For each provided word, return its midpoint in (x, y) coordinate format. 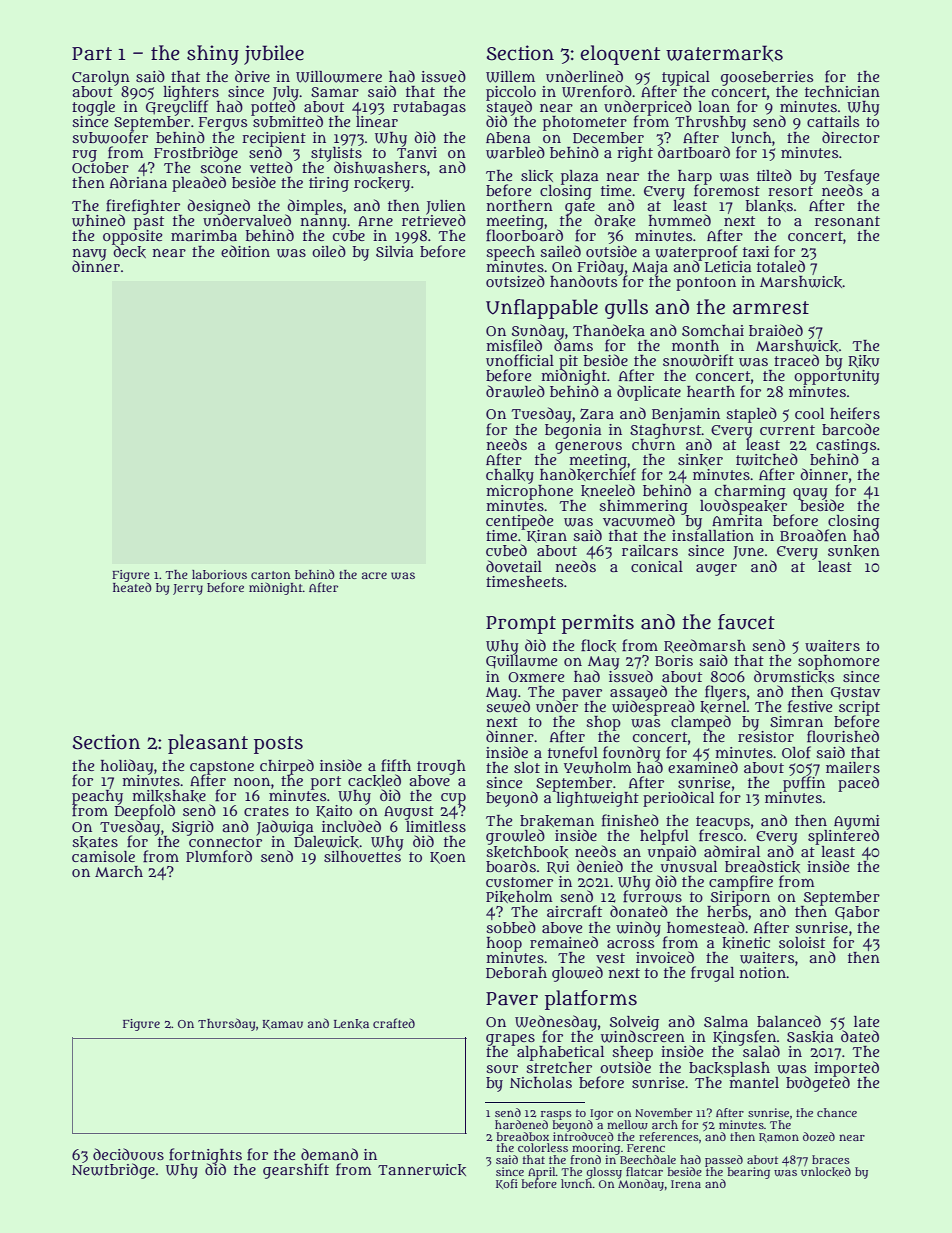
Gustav (855, 693)
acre (374, 575)
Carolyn (101, 78)
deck (129, 251)
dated (860, 1036)
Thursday (226, 1024)
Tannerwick (422, 1170)
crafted (394, 1023)
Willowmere (339, 77)
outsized (515, 281)
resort (790, 191)
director (851, 137)
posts (278, 745)
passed (724, 1161)
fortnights (205, 1156)
